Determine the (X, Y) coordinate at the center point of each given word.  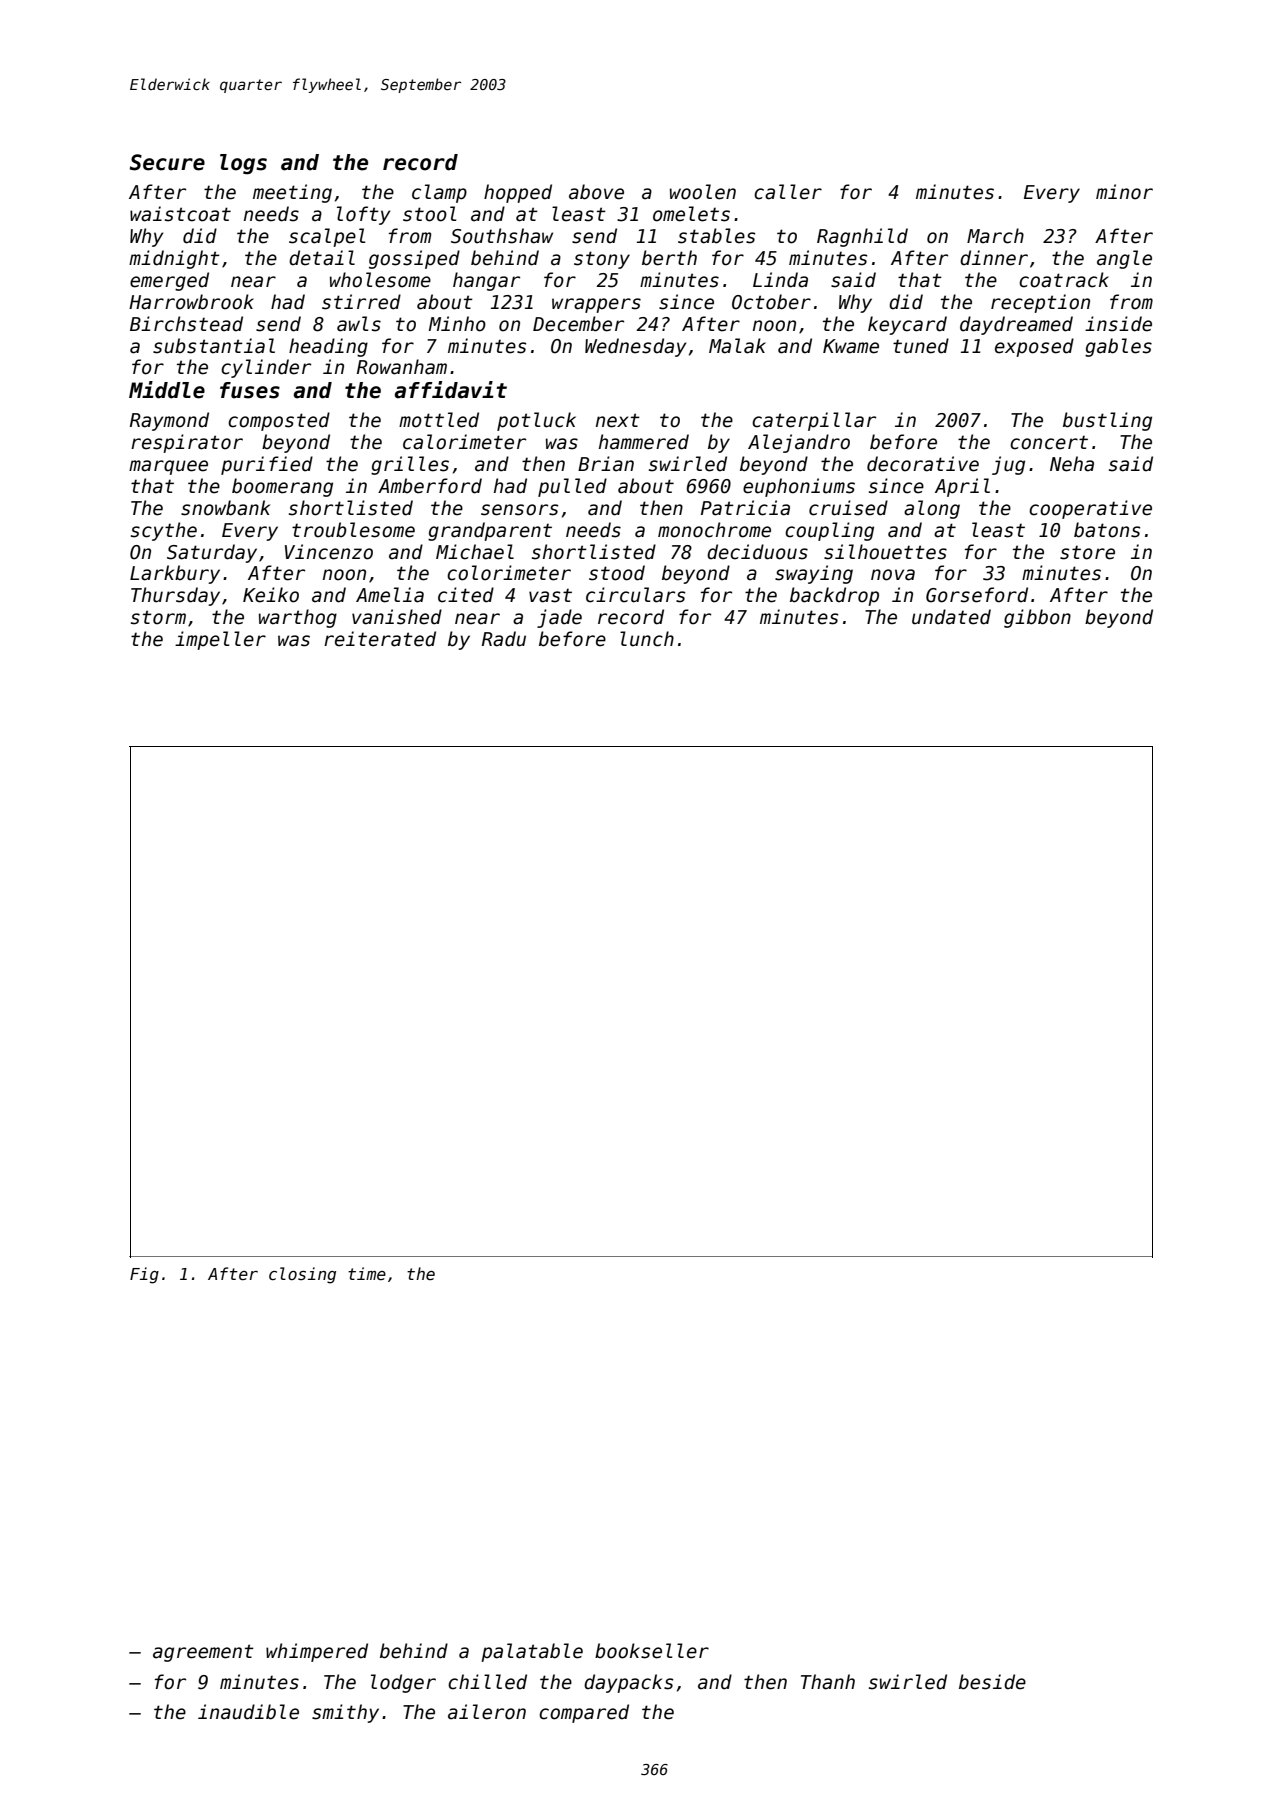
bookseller (652, 1651)
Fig (144, 1275)
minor (1124, 192)
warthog (298, 618)
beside (992, 1682)
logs (243, 164)
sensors (519, 510)
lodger (403, 1683)
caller (788, 192)
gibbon (1037, 618)
